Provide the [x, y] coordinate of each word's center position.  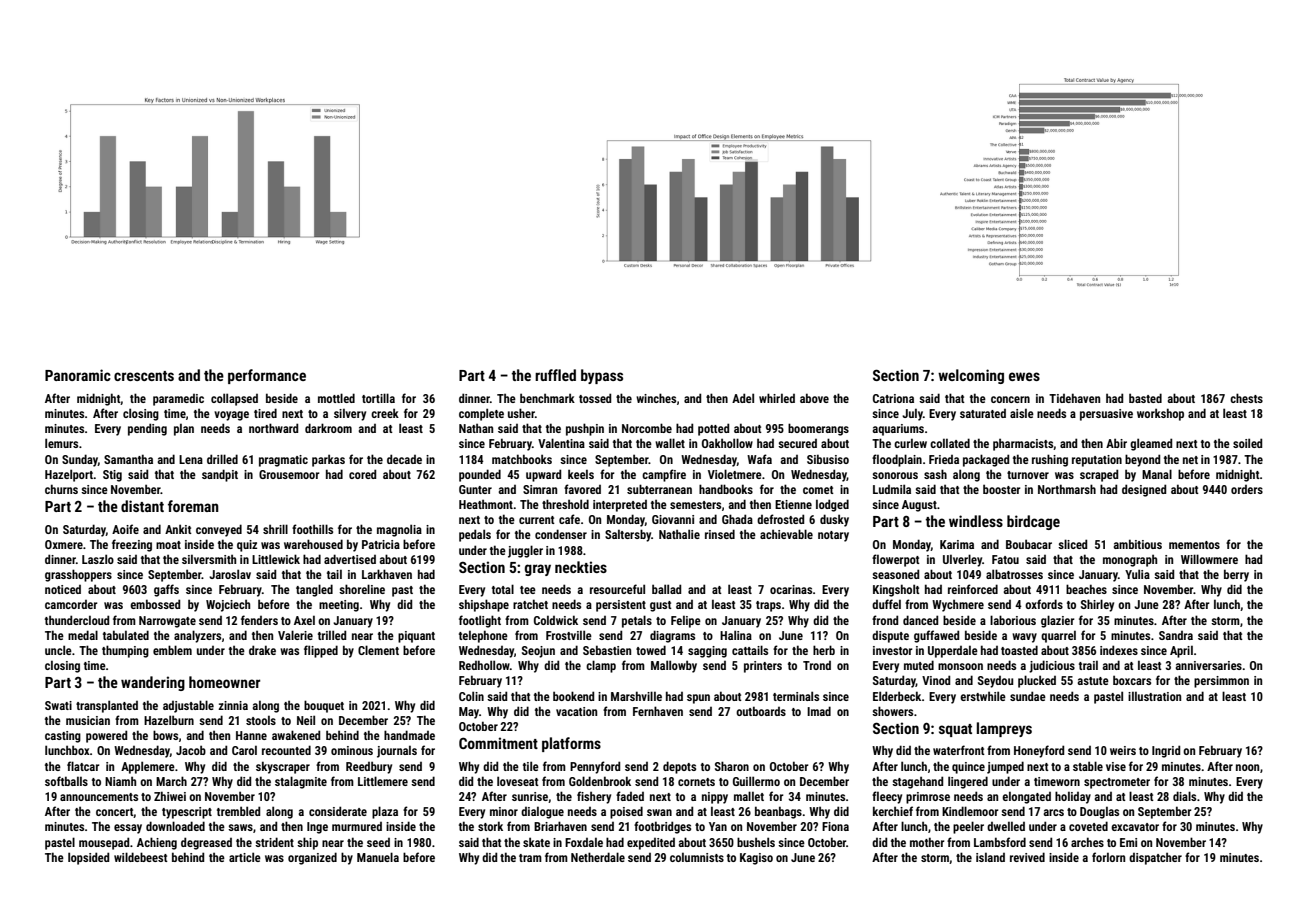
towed [651, 650]
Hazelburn [169, 720]
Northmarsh [1067, 489]
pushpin [585, 429]
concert [114, 812]
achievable [786, 534]
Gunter [475, 489]
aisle [1022, 413]
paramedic [178, 400]
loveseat [518, 781]
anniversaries [1208, 665]
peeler [968, 827]
